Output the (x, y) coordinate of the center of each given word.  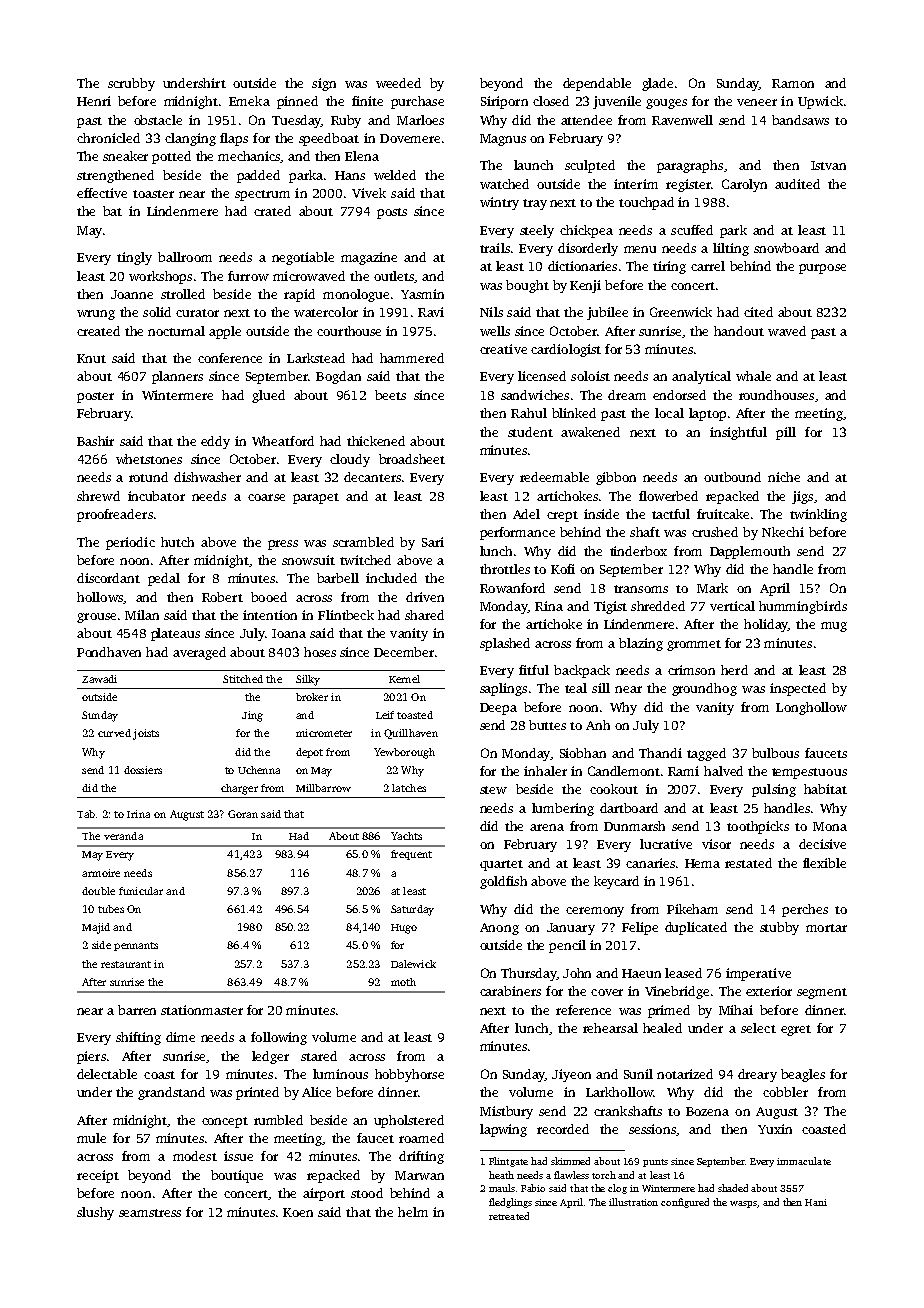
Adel (526, 514)
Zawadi (99, 679)
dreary (757, 1075)
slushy (95, 1213)
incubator (156, 496)
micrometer (324, 733)
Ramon (793, 83)
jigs (802, 497)
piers (91, 1057)
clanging (190, 139)
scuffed (692, 230)
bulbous (775, 753)
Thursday (529, 974)
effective (102, 193)
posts (392, 213)
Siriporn (504, 102)
